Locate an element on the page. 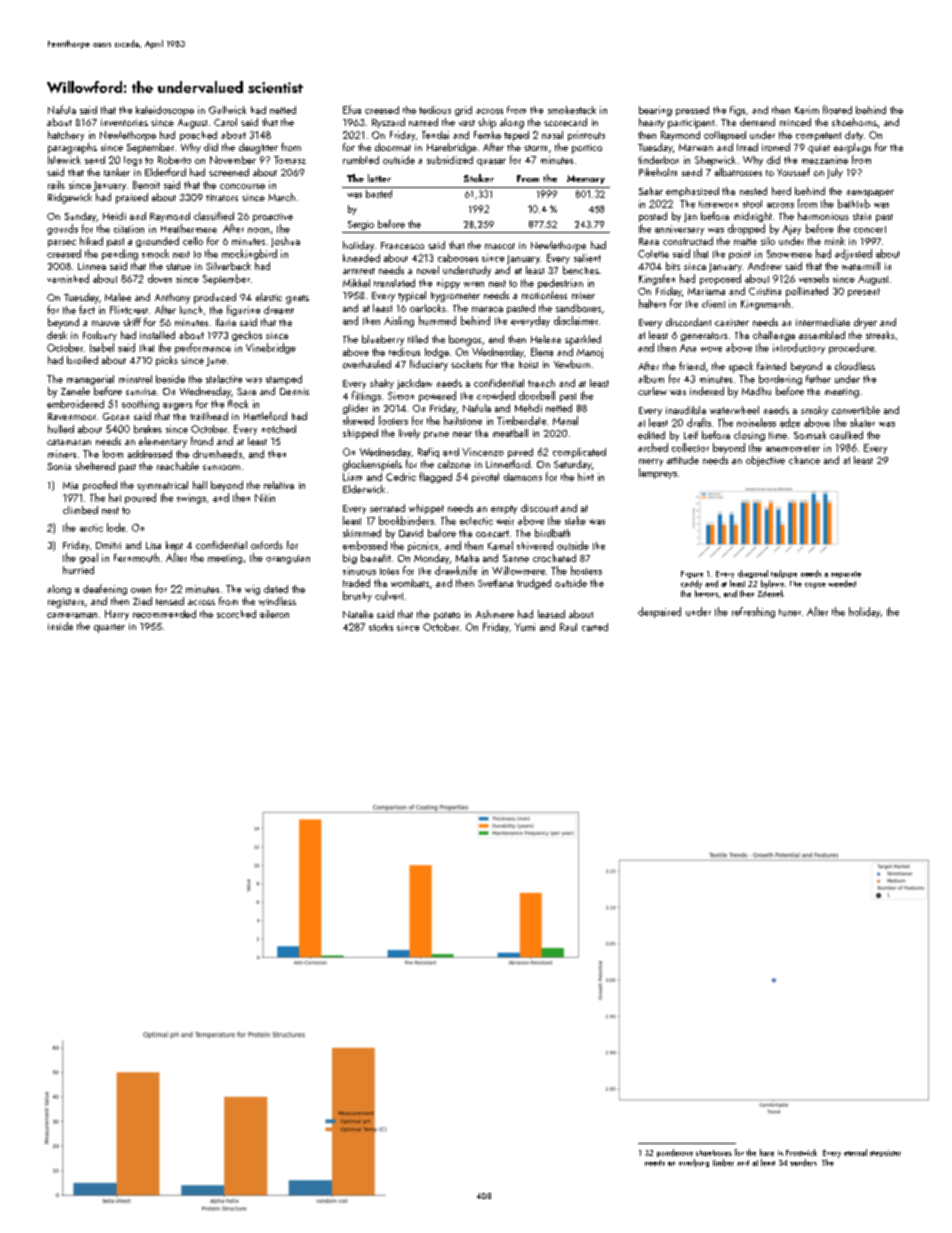 This document has height=1233, width=952. carted is located at coordinates (595, 627).
